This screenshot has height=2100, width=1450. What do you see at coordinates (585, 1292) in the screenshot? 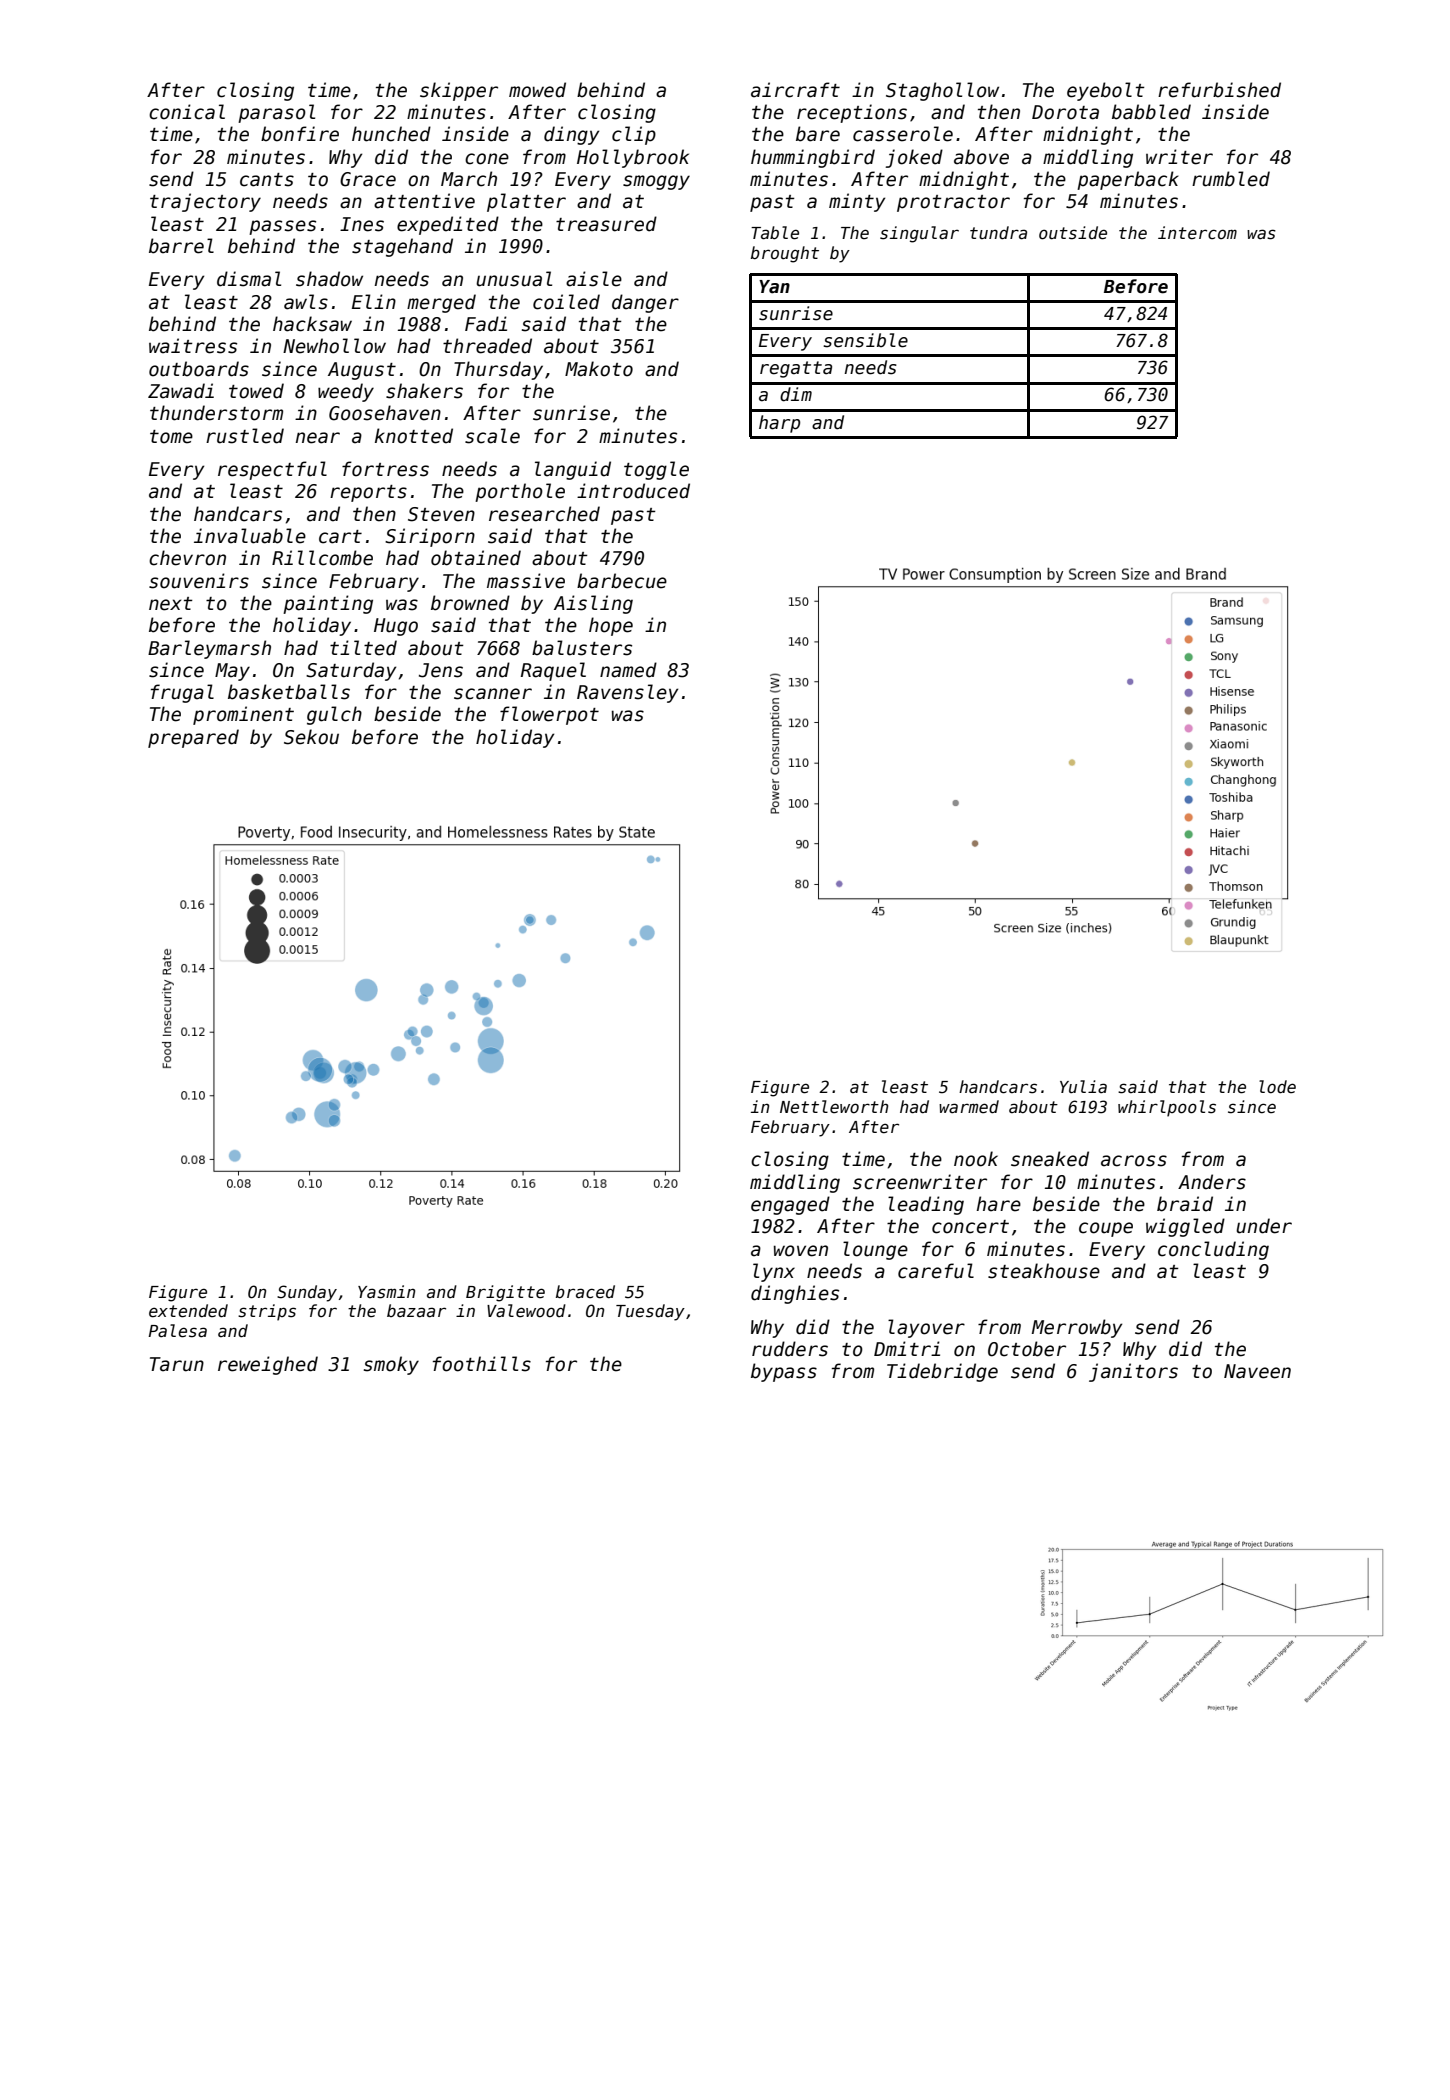
I see `braced` at bounding box center [585, 1292].
